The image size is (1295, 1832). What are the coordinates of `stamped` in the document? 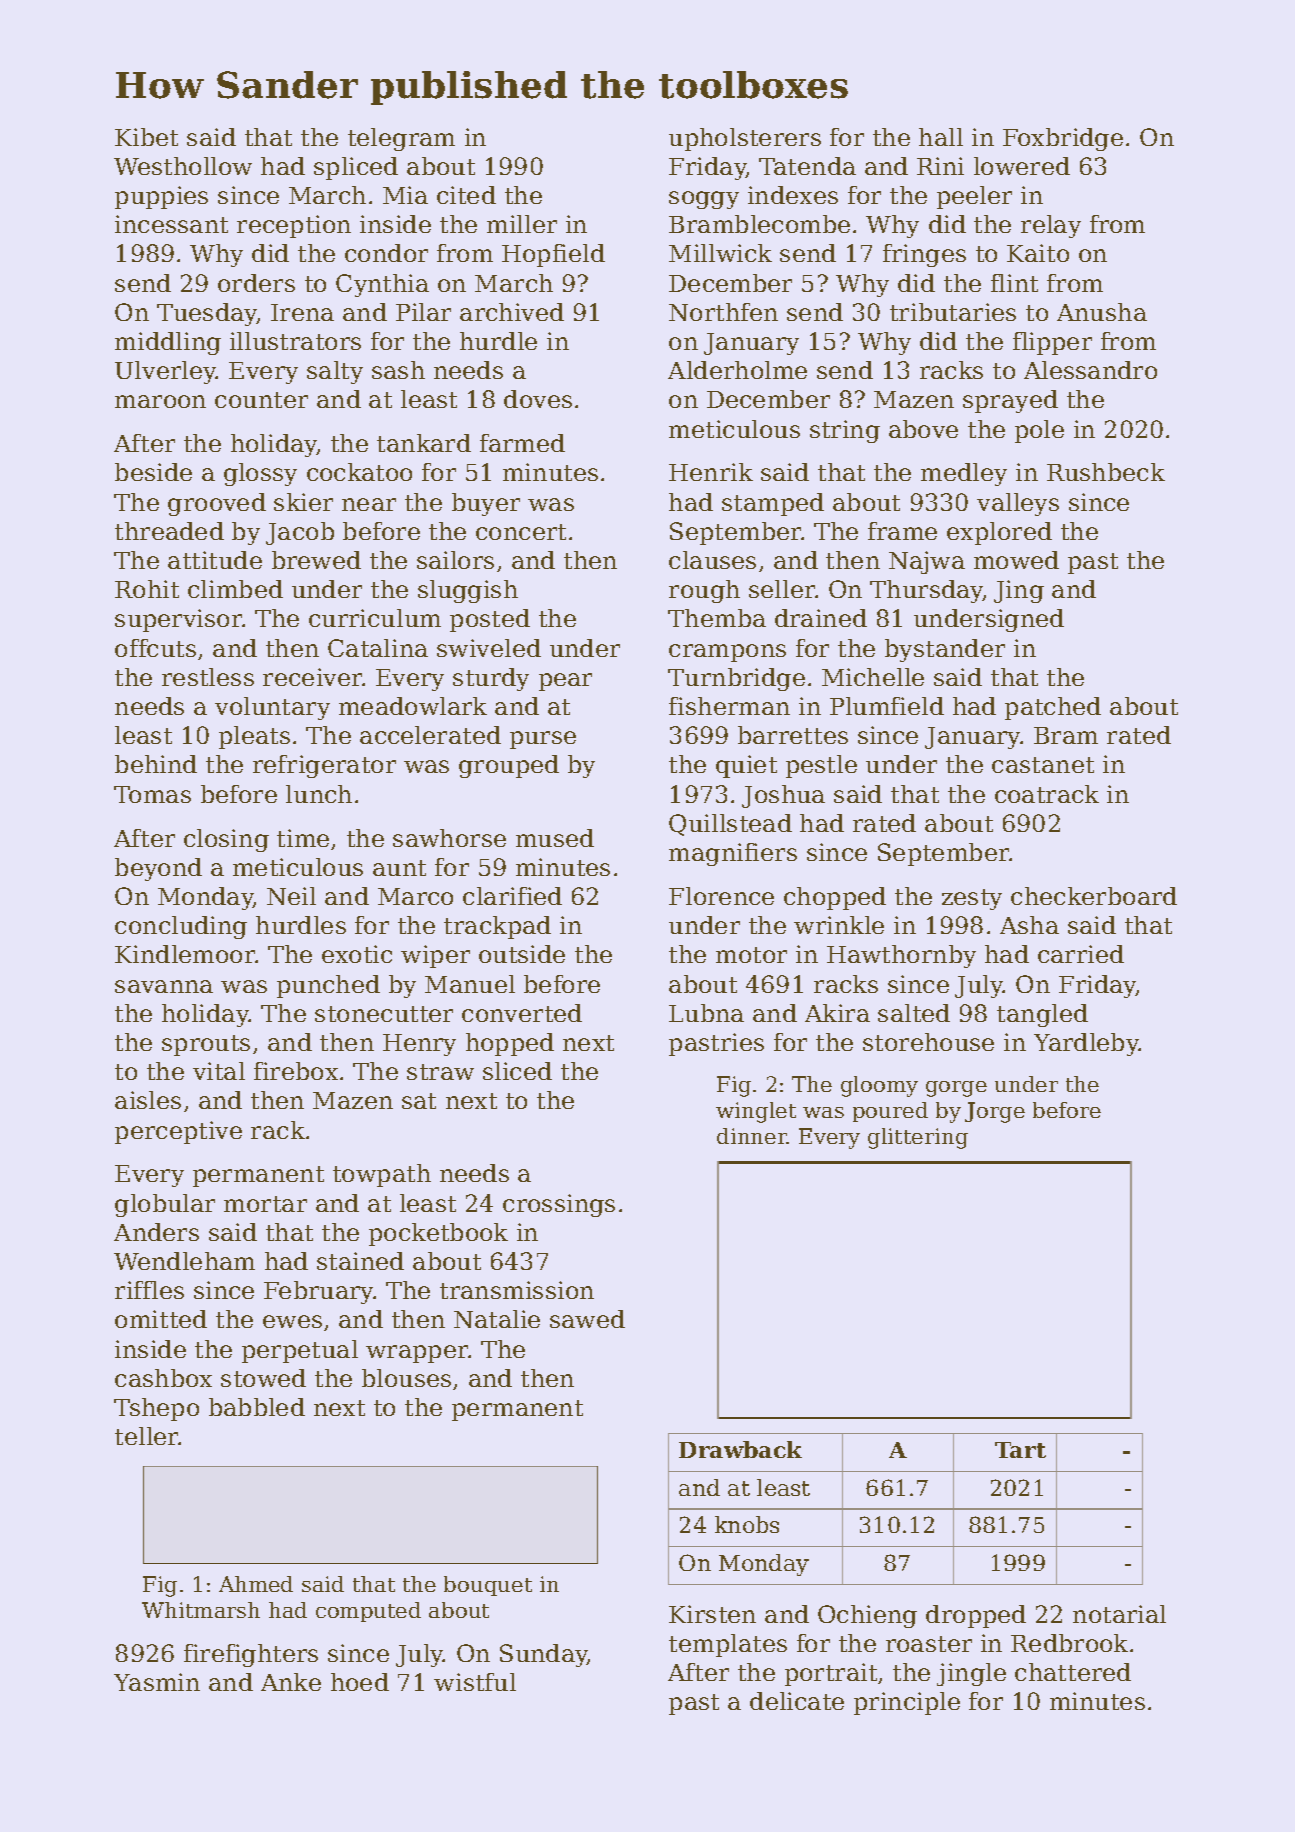 It's located at (773, 504).
